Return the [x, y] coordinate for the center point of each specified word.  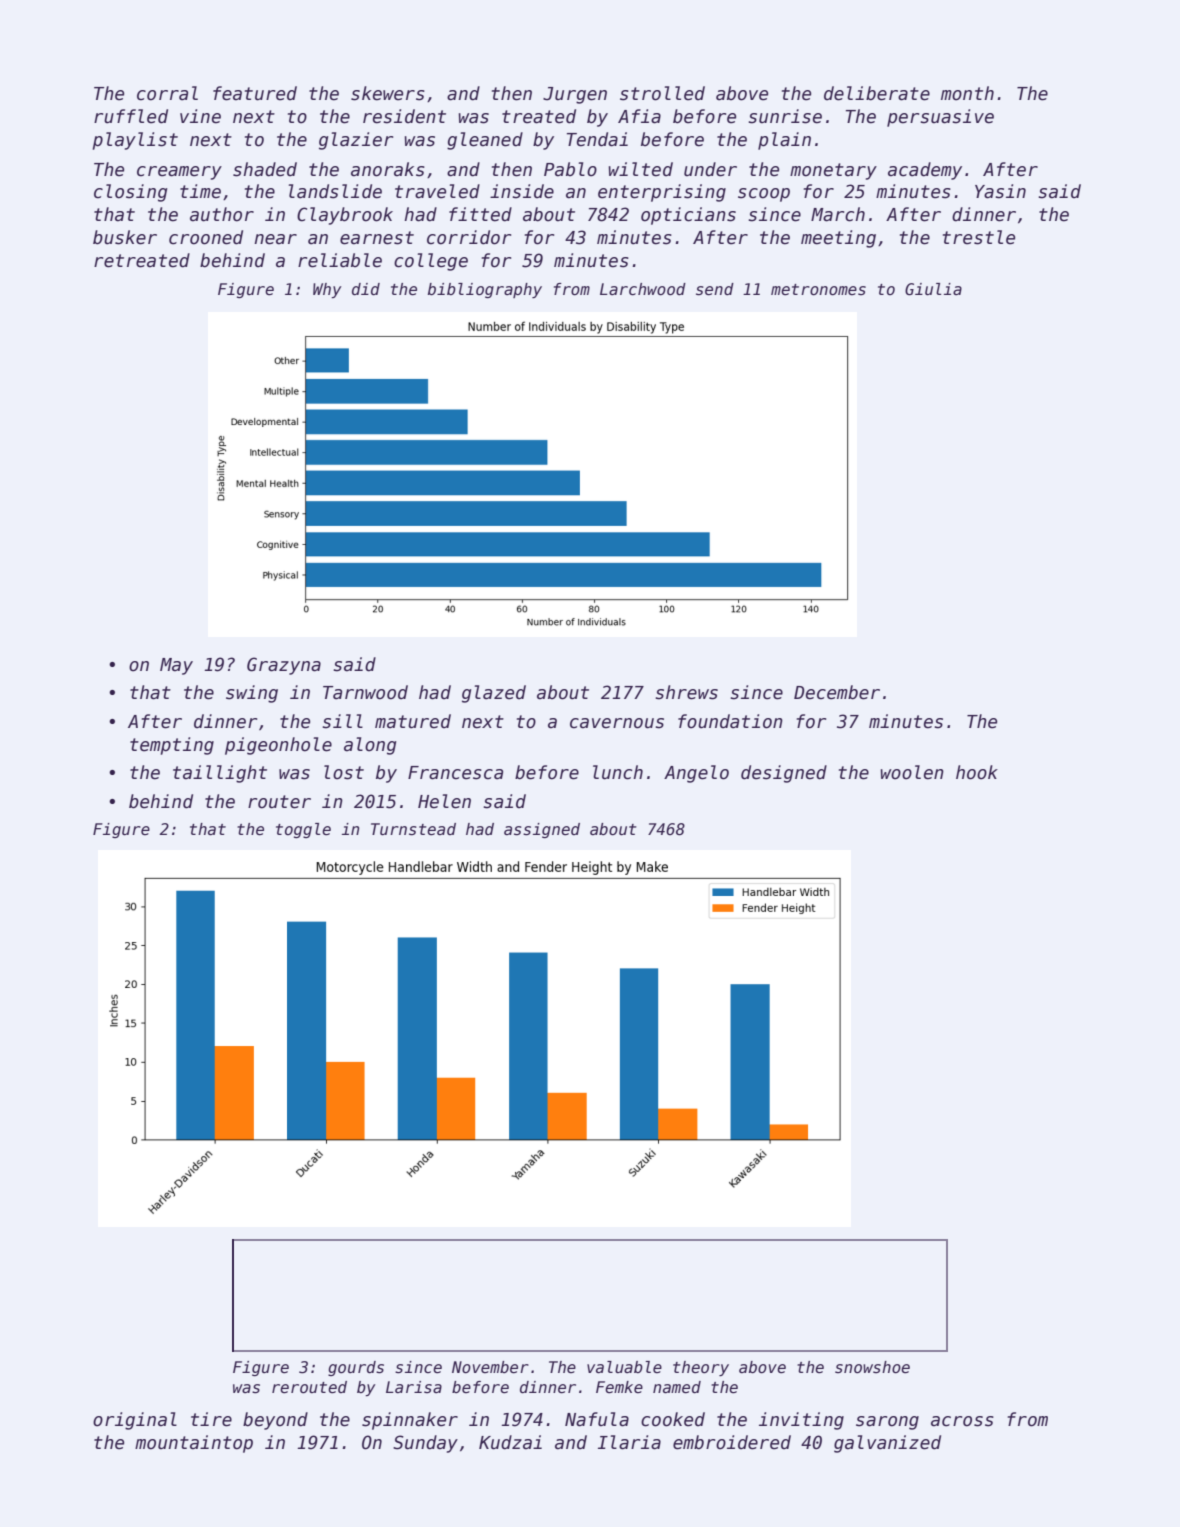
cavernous [617, 723]
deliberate [877, 93]
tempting [172, 746]
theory [701, 1368]
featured [255, 93]
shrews [686, 692]
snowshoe [872, 1367]
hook [977, 772]
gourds [356, 1368]
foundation [730, 721]
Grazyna [284, 666]
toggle [303, 830]
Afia [639, 116]
